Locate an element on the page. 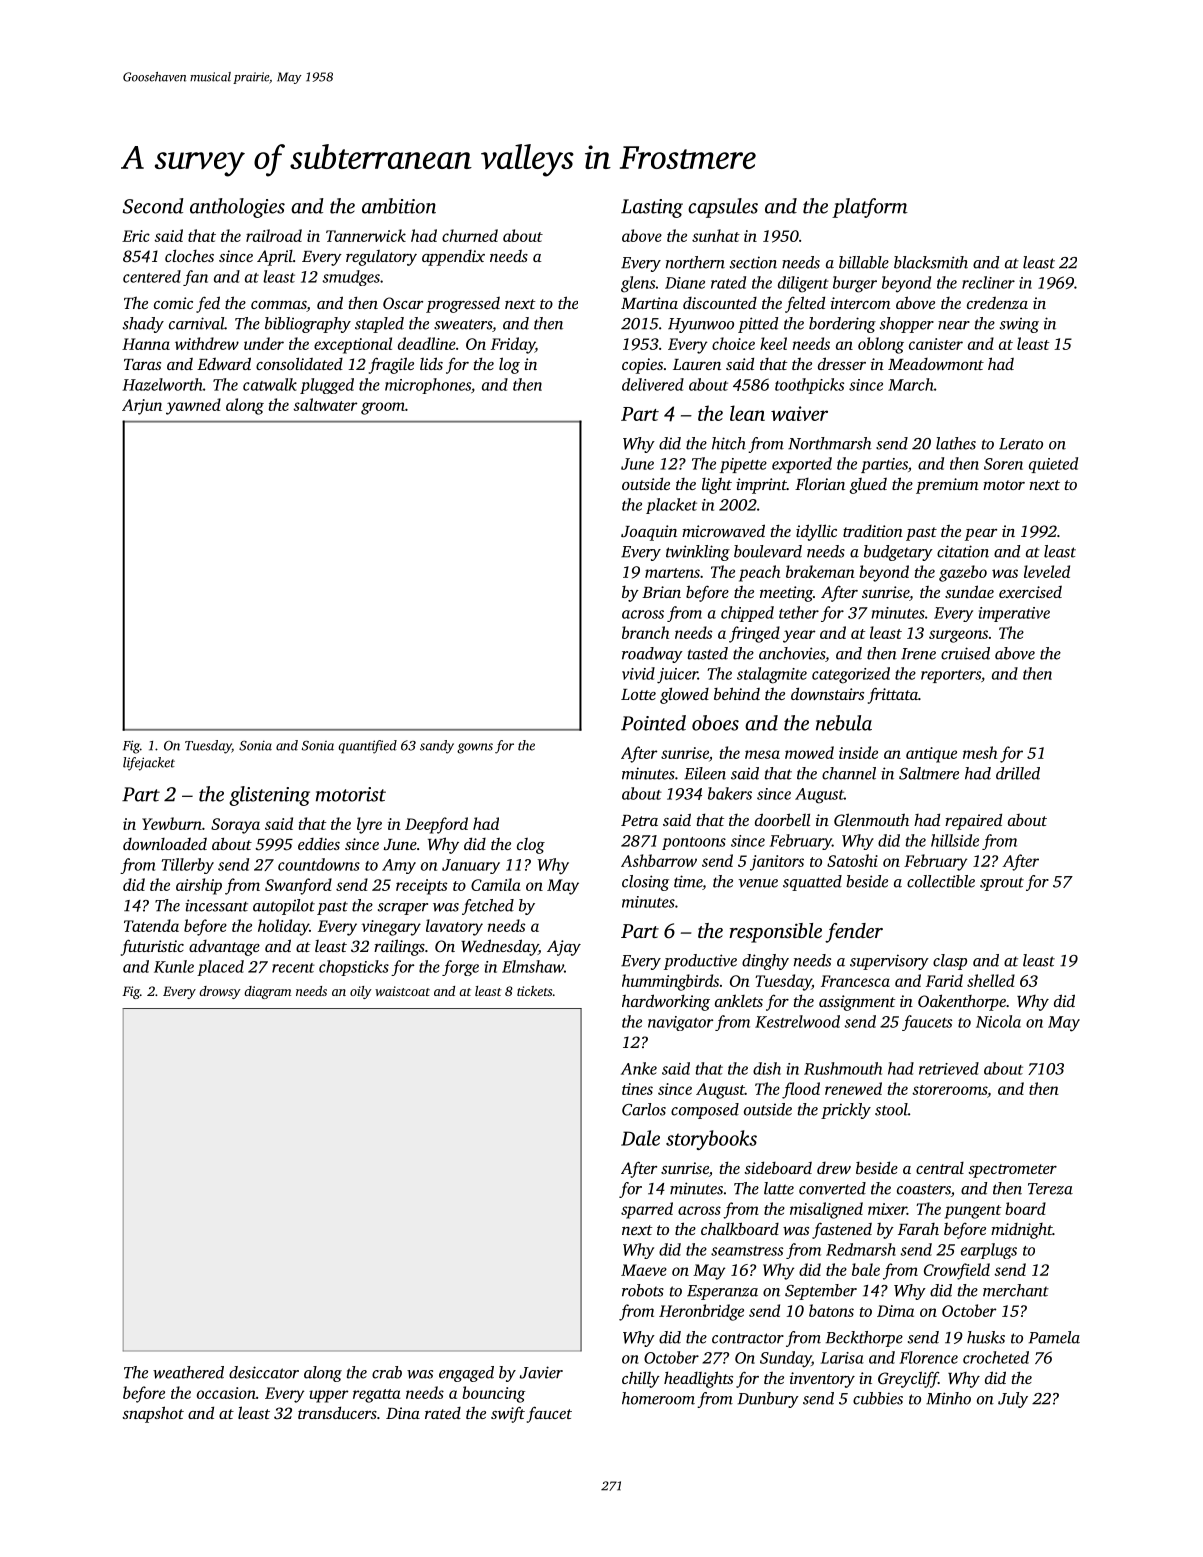 This page has height=1557, width=1203. shady is located at coordinates (143, 325).
